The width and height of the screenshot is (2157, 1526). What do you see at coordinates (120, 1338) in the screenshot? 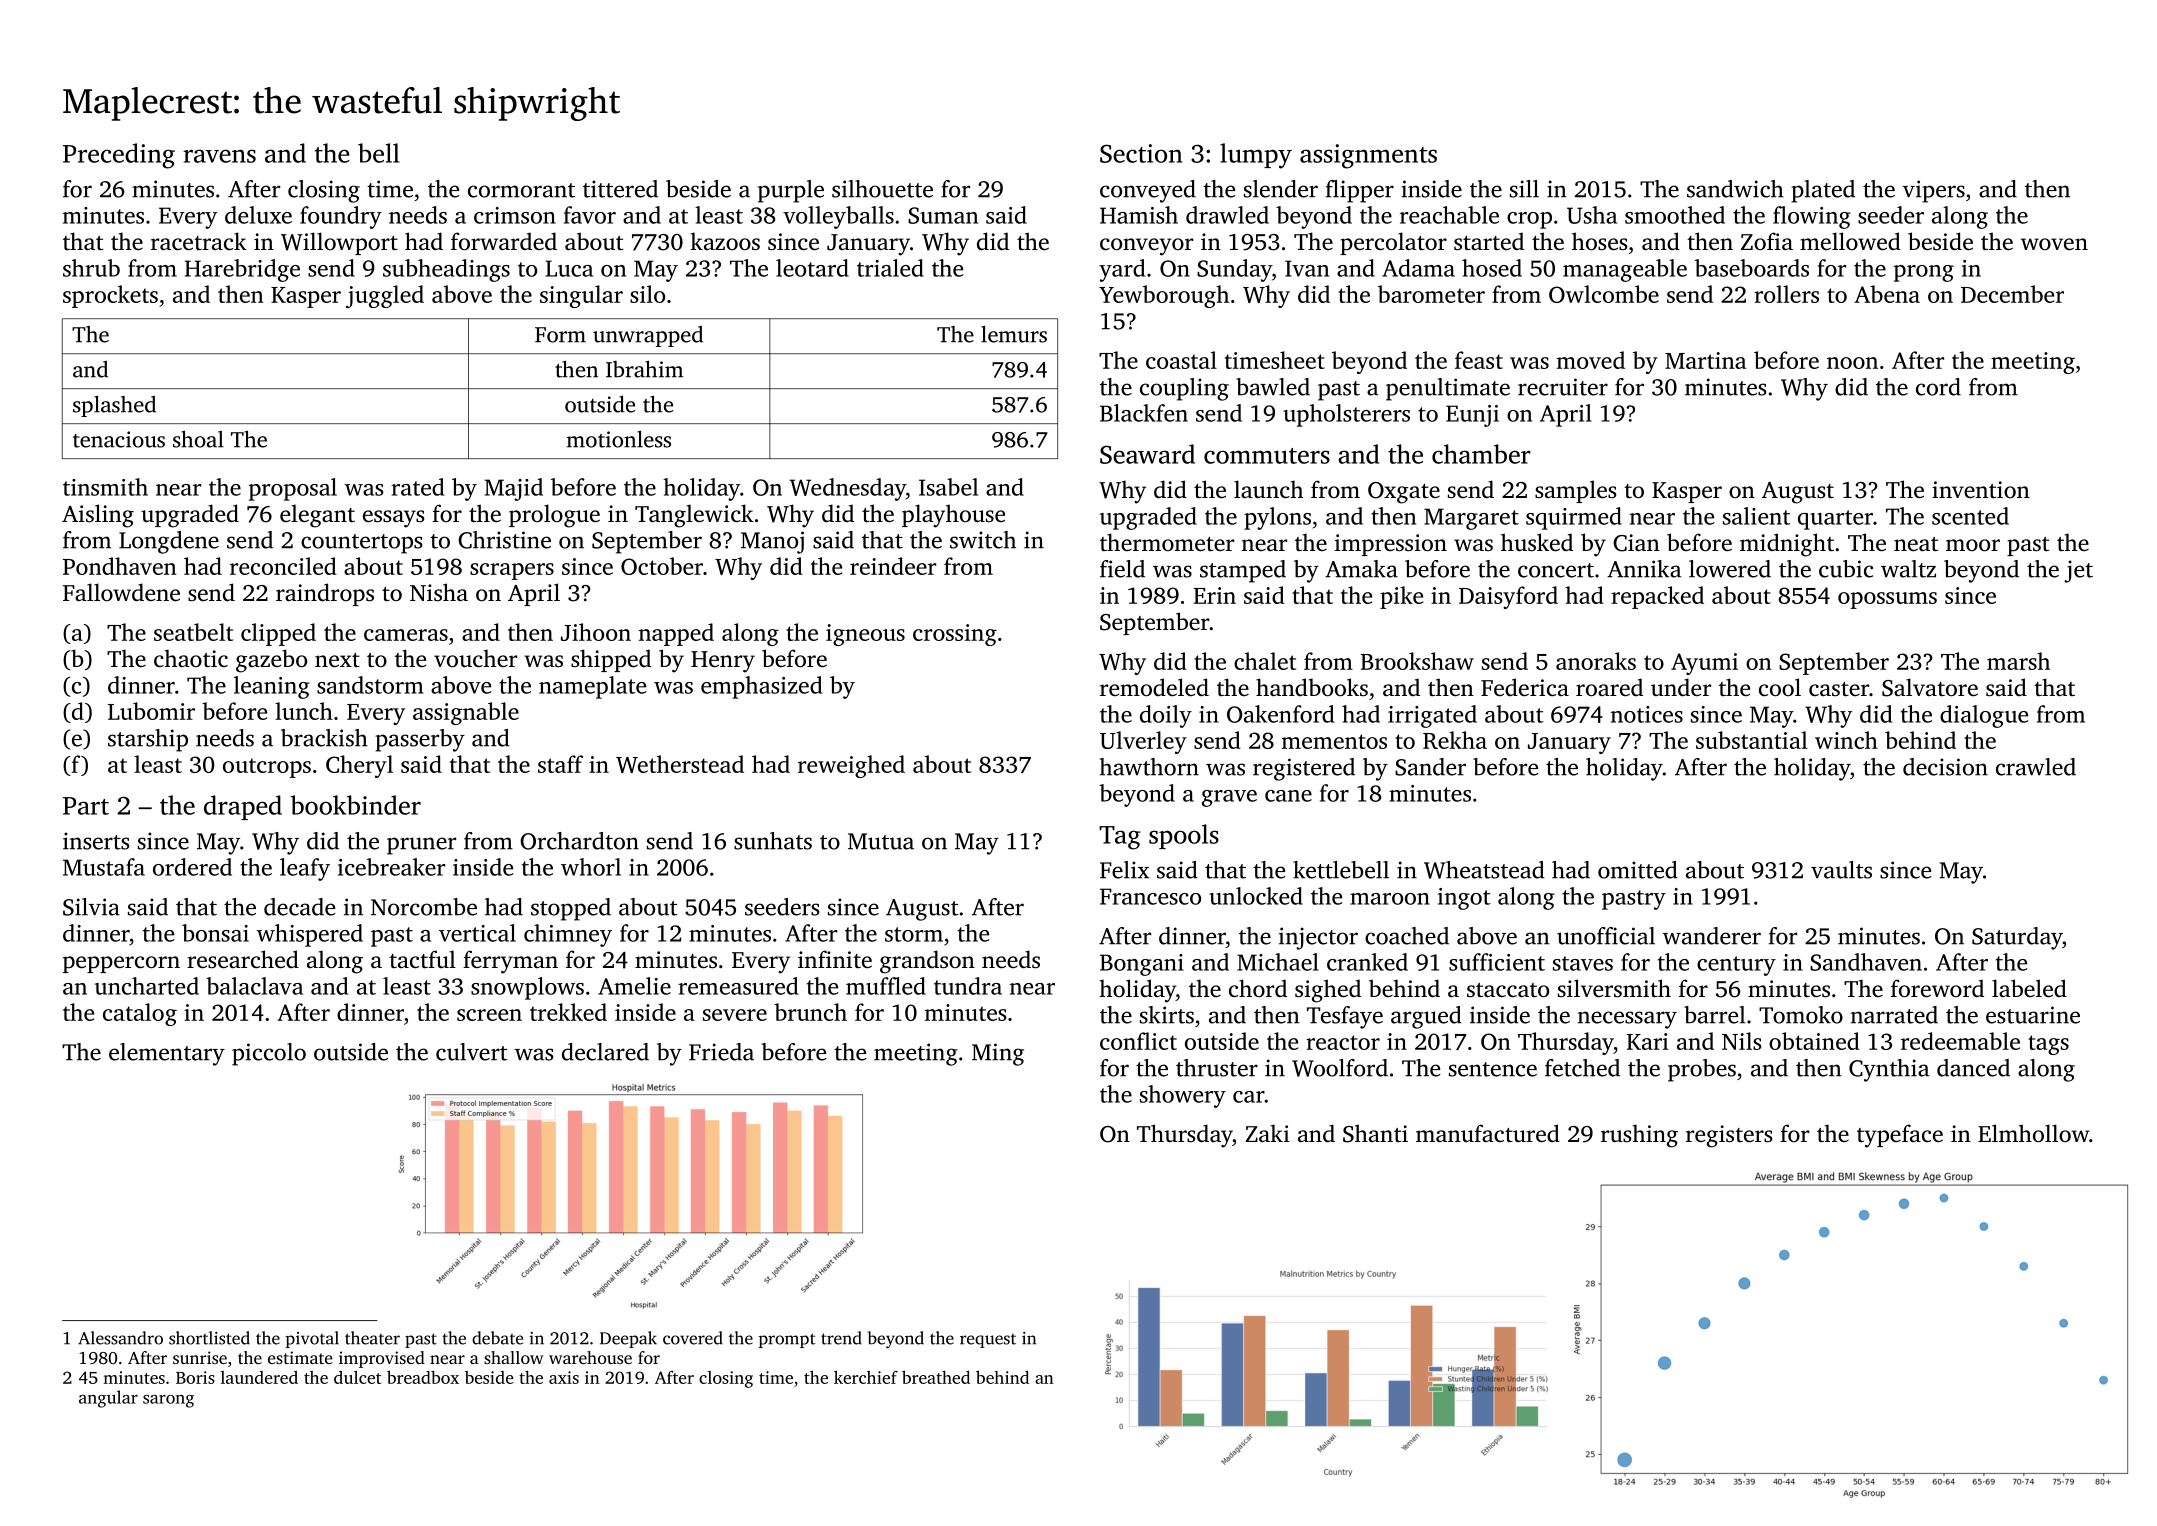
I see `Alessandro` at bounding box center [120, 1338].
